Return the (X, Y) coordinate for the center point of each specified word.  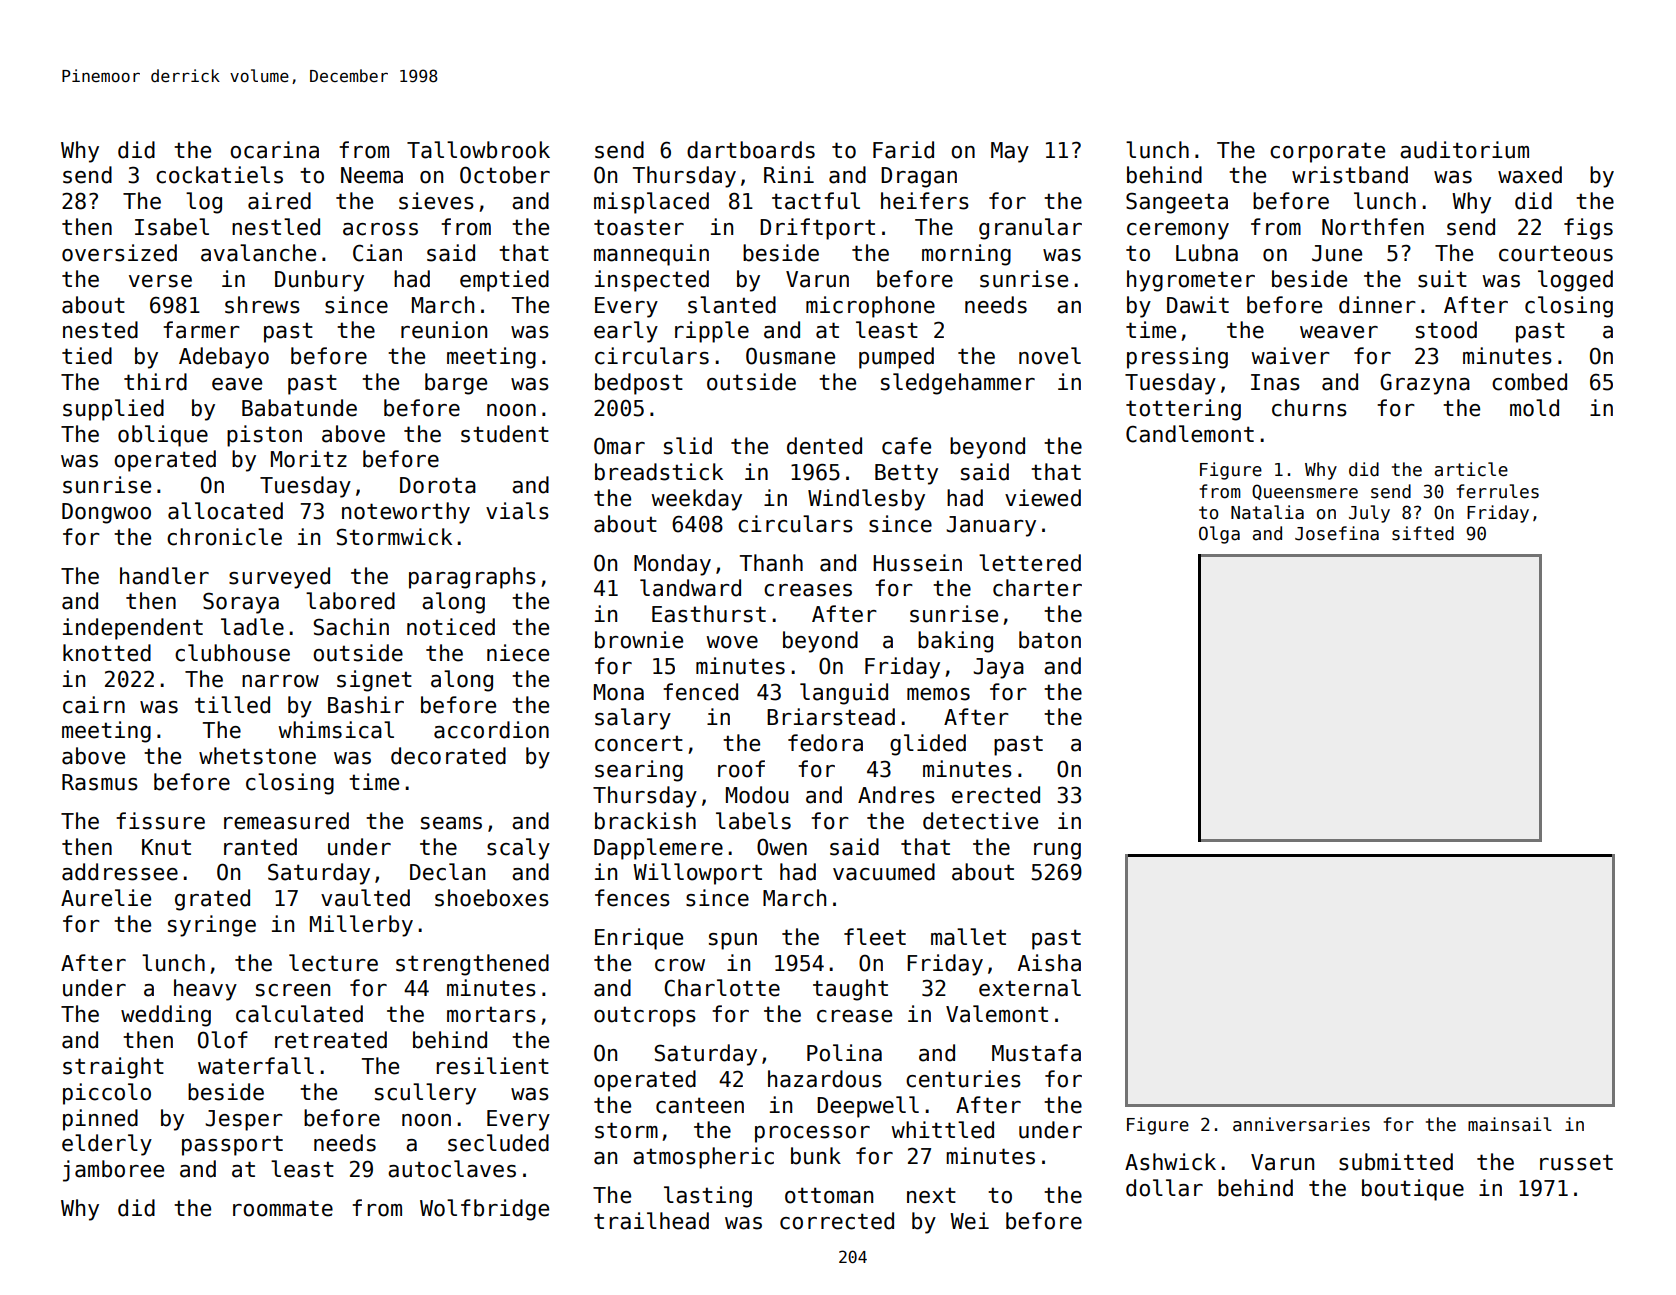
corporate (1327, 152)
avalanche (258, 253)
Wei (969, 1221)
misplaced (651, 203)
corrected (837, 1221)
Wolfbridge (484, 1210)
